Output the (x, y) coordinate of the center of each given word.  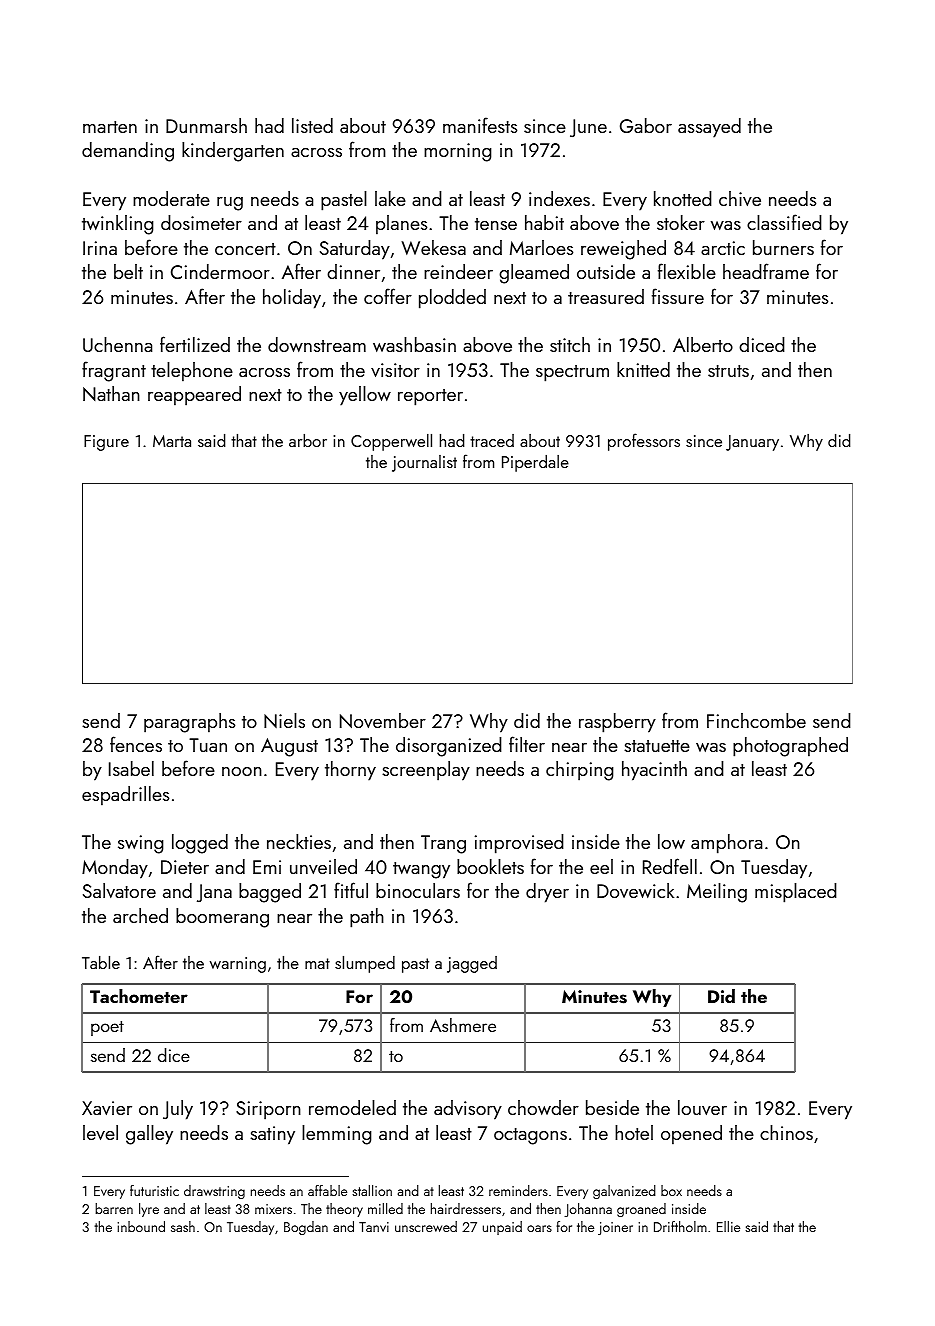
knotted (683, 198)
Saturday (355, 250)
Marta (172, 441)
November (383, 720)
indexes (559, 198)
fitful (351, 890)
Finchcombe (756, 720)
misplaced (796, 893)
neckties (299, 841)
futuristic (154, 1190)
